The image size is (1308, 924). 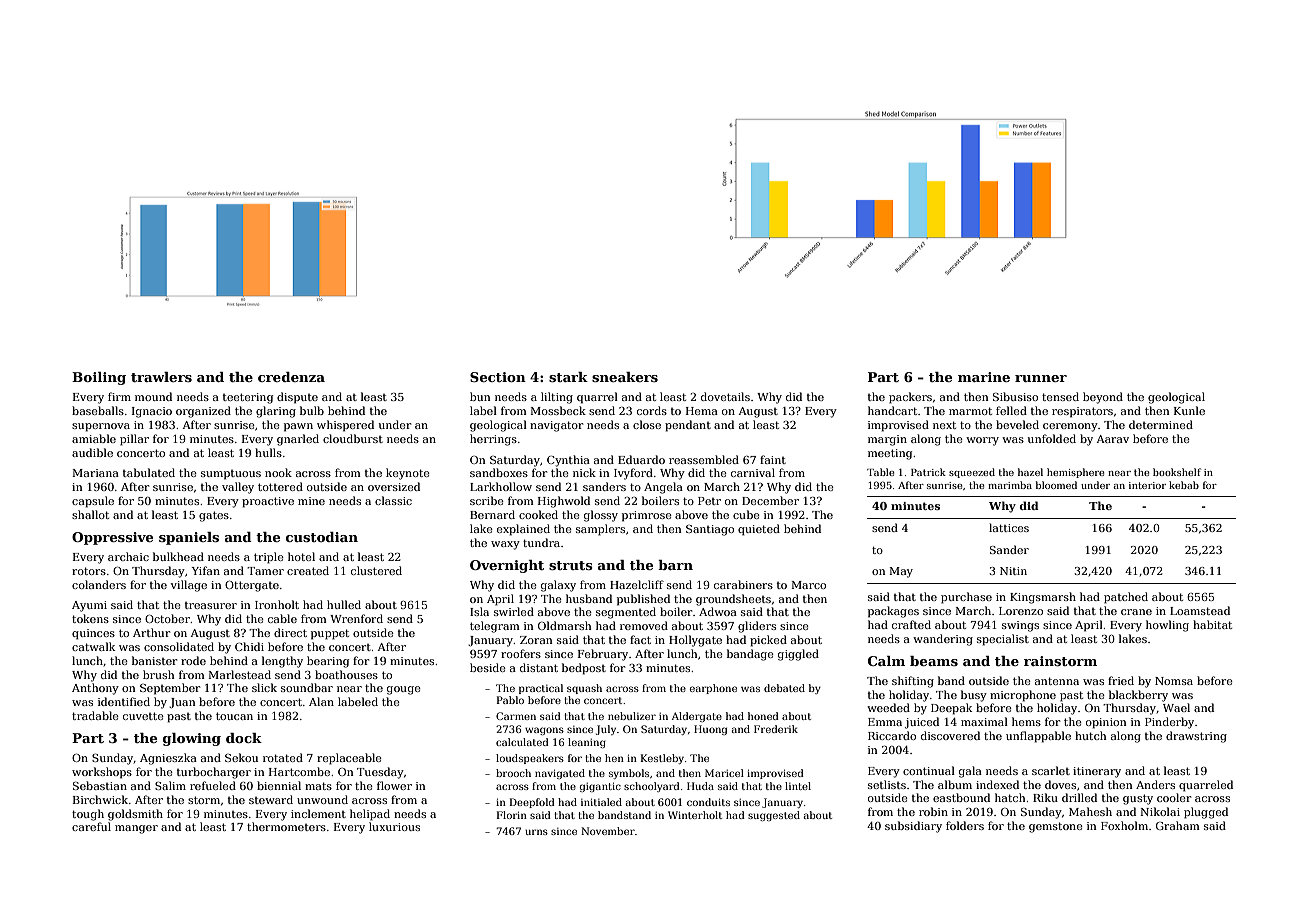 What do you see at coordinates (536, 832) in the page?
I see `urns` at bounding box center [536, 832].
